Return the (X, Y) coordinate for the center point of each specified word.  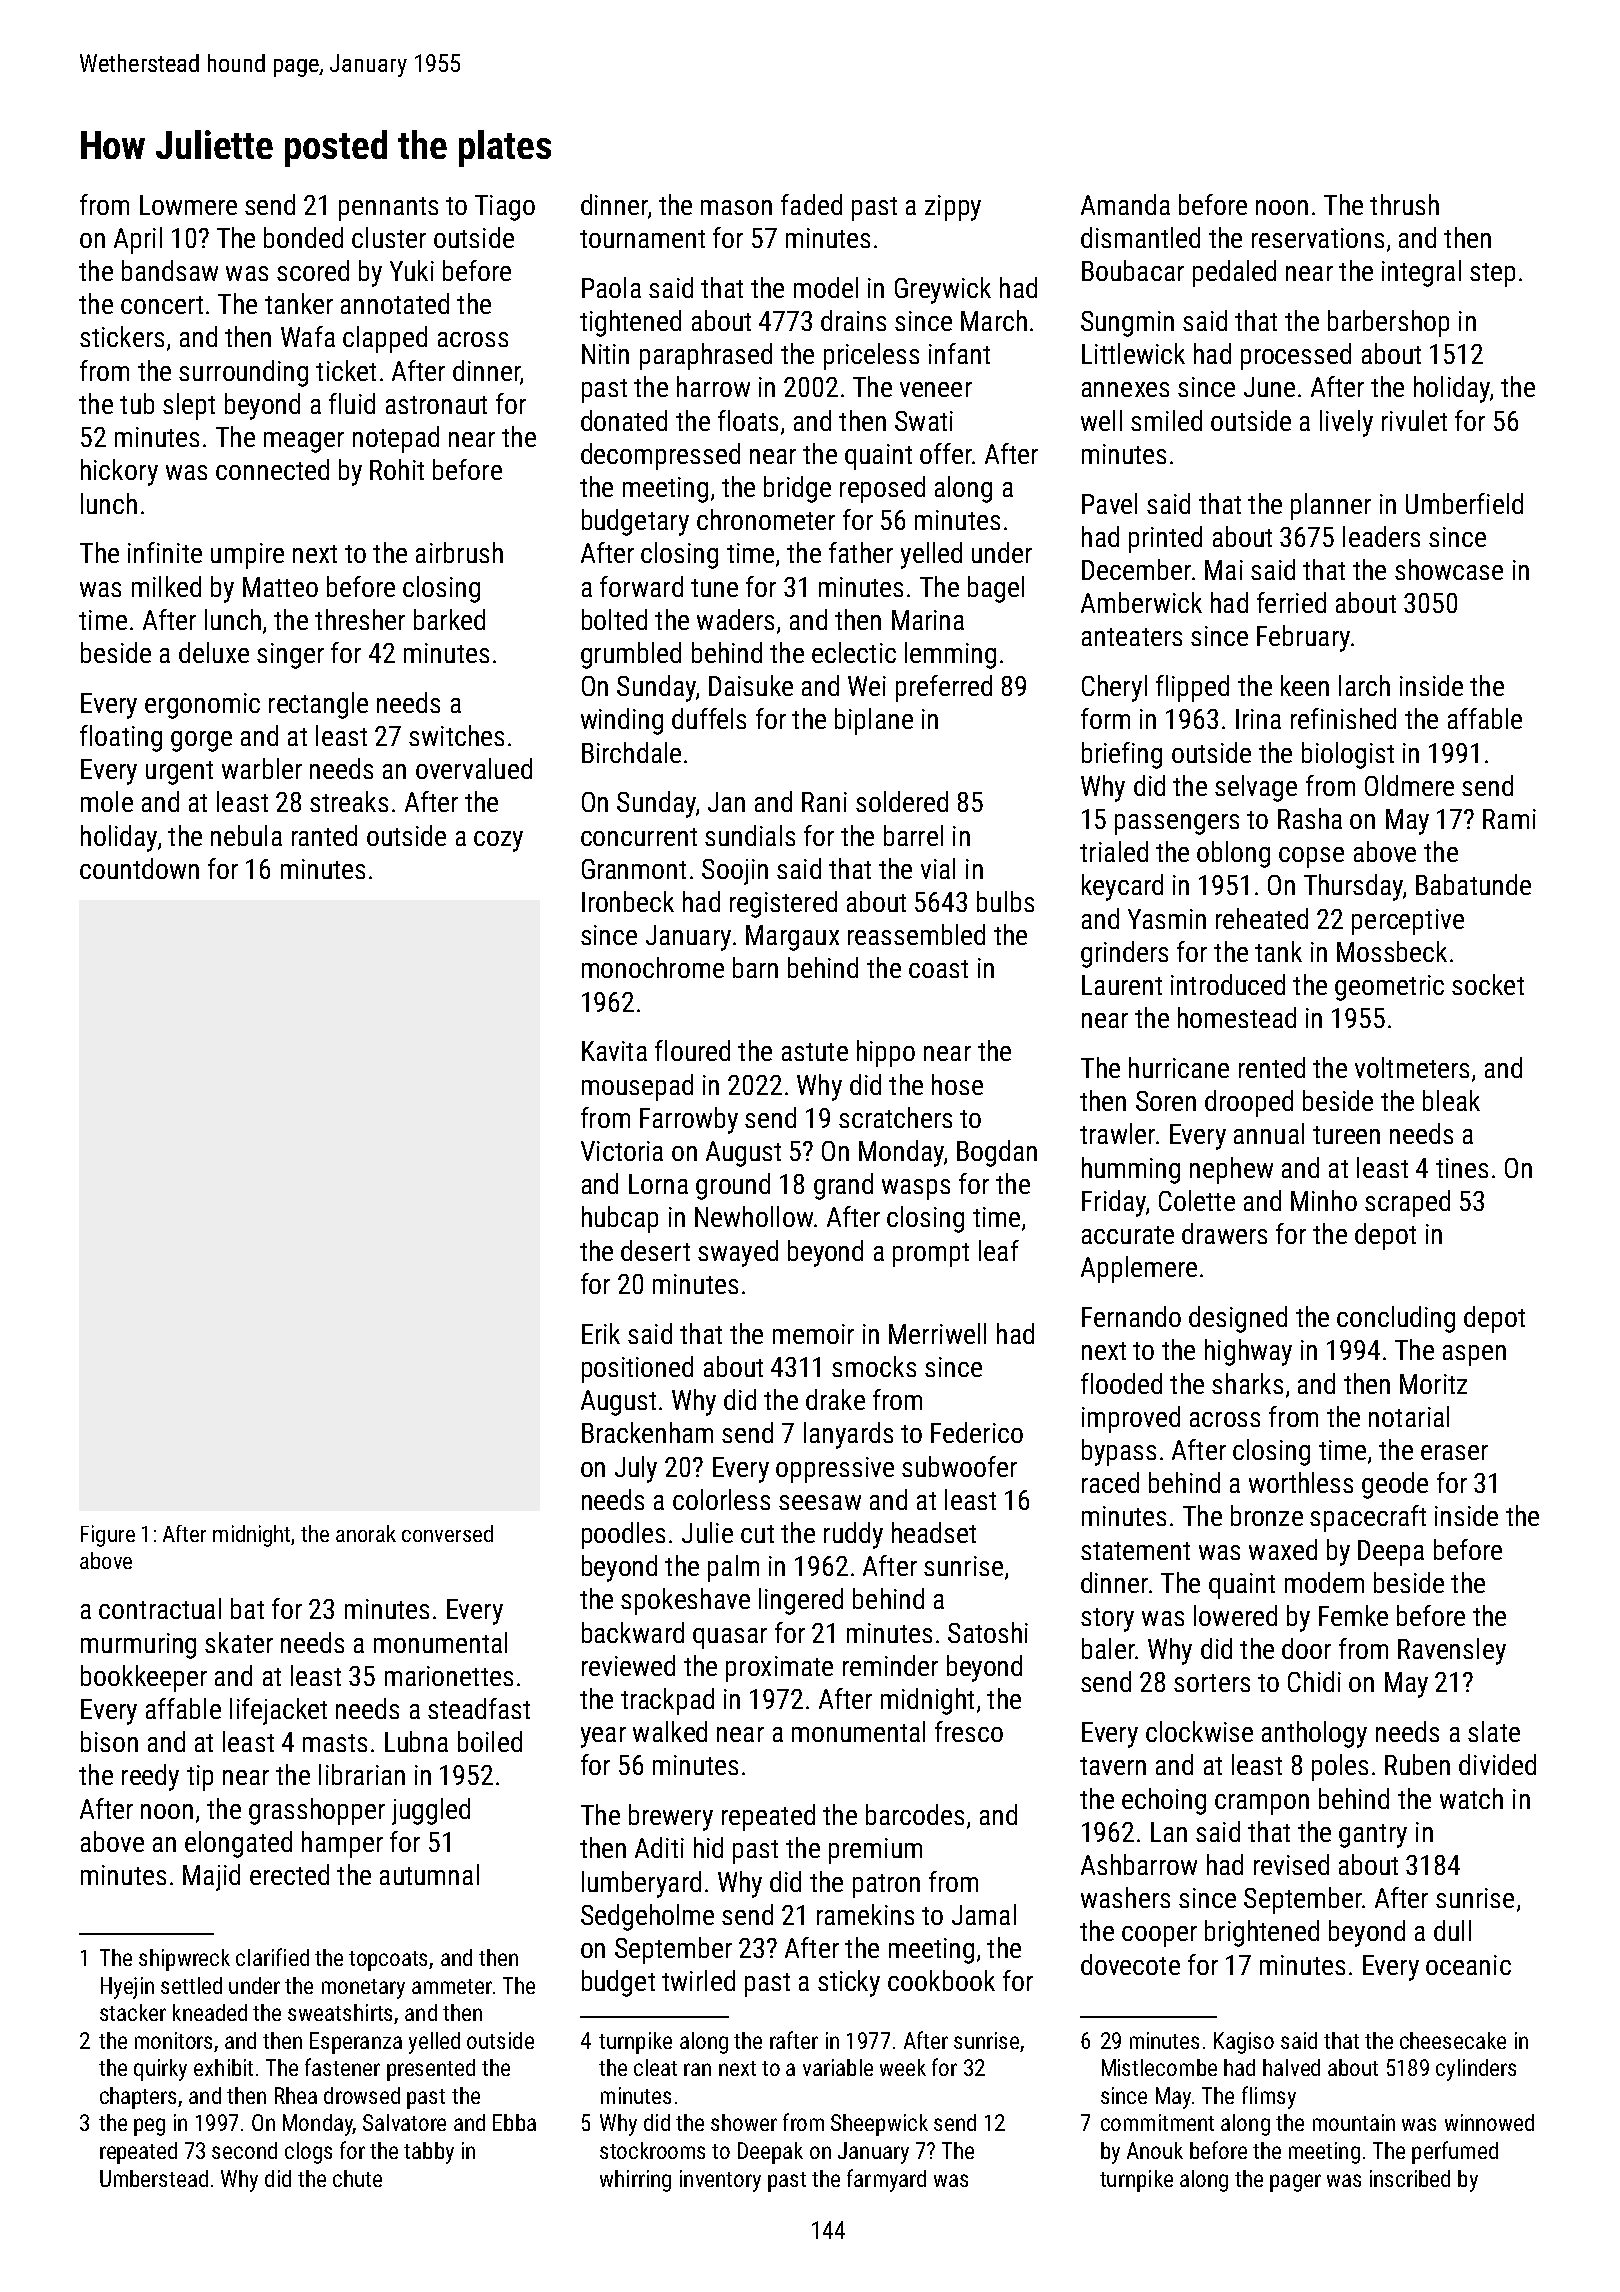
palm (733, 1568)
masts (335, 1743)
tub (137, 403)
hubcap (620, 1219)
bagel (996, 589)
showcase (1449, 569)
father (861, 552)
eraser (1454, 1452)
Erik (601, 1333)
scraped (1407, 1203)
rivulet (1414, 420)
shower (744, 2122)
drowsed (362, 2095)
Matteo (280, 587)
